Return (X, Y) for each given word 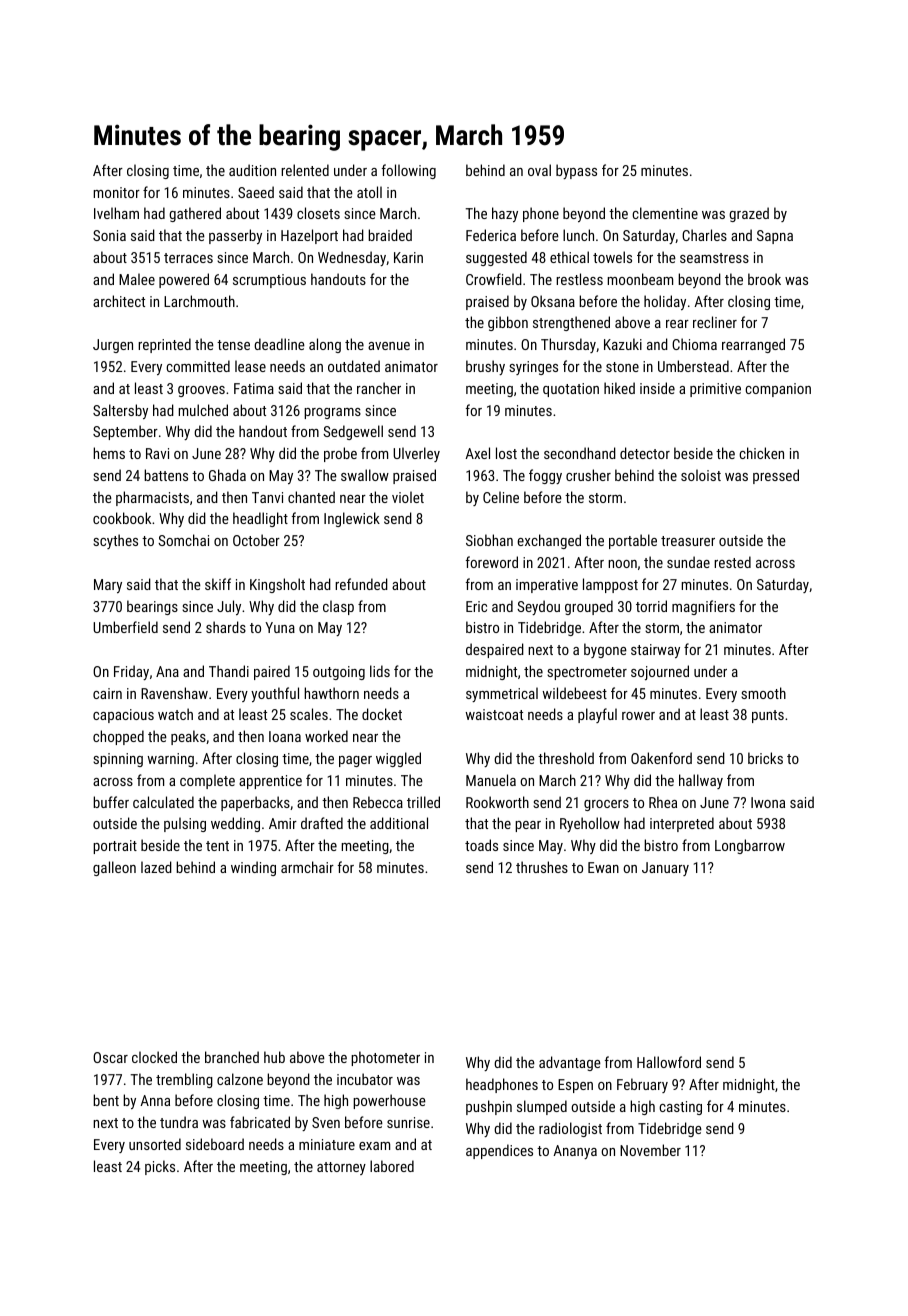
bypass (576, 171)
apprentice (270, 782)
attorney (341, 1168)
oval (539, 170)
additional (399, 823)
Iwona (768, 802)
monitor (116, 192)
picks (160, 1167)
